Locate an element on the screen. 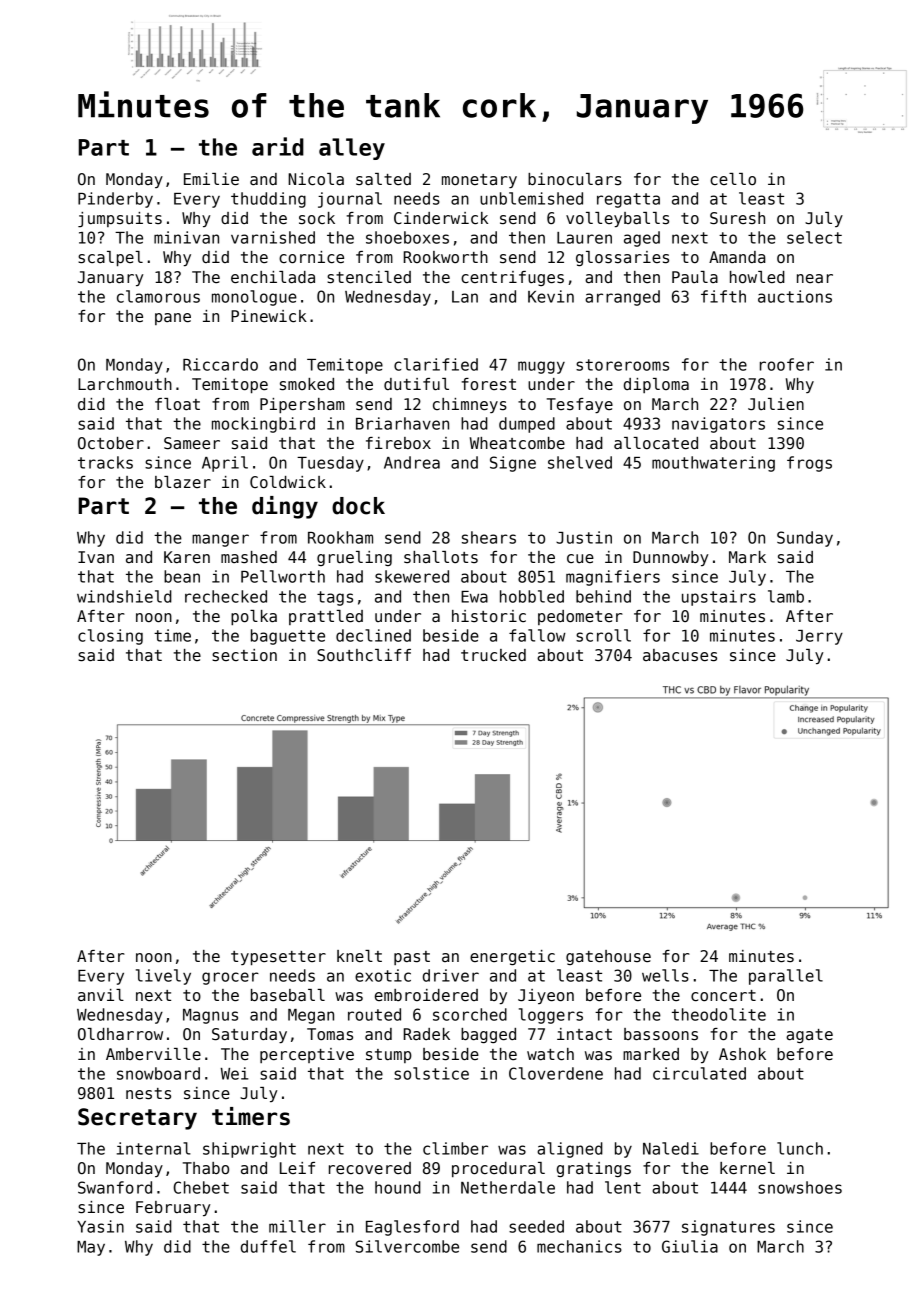 This screenshot has height=1308, width=924. Yasin is located at coordinates (100, 1226).
